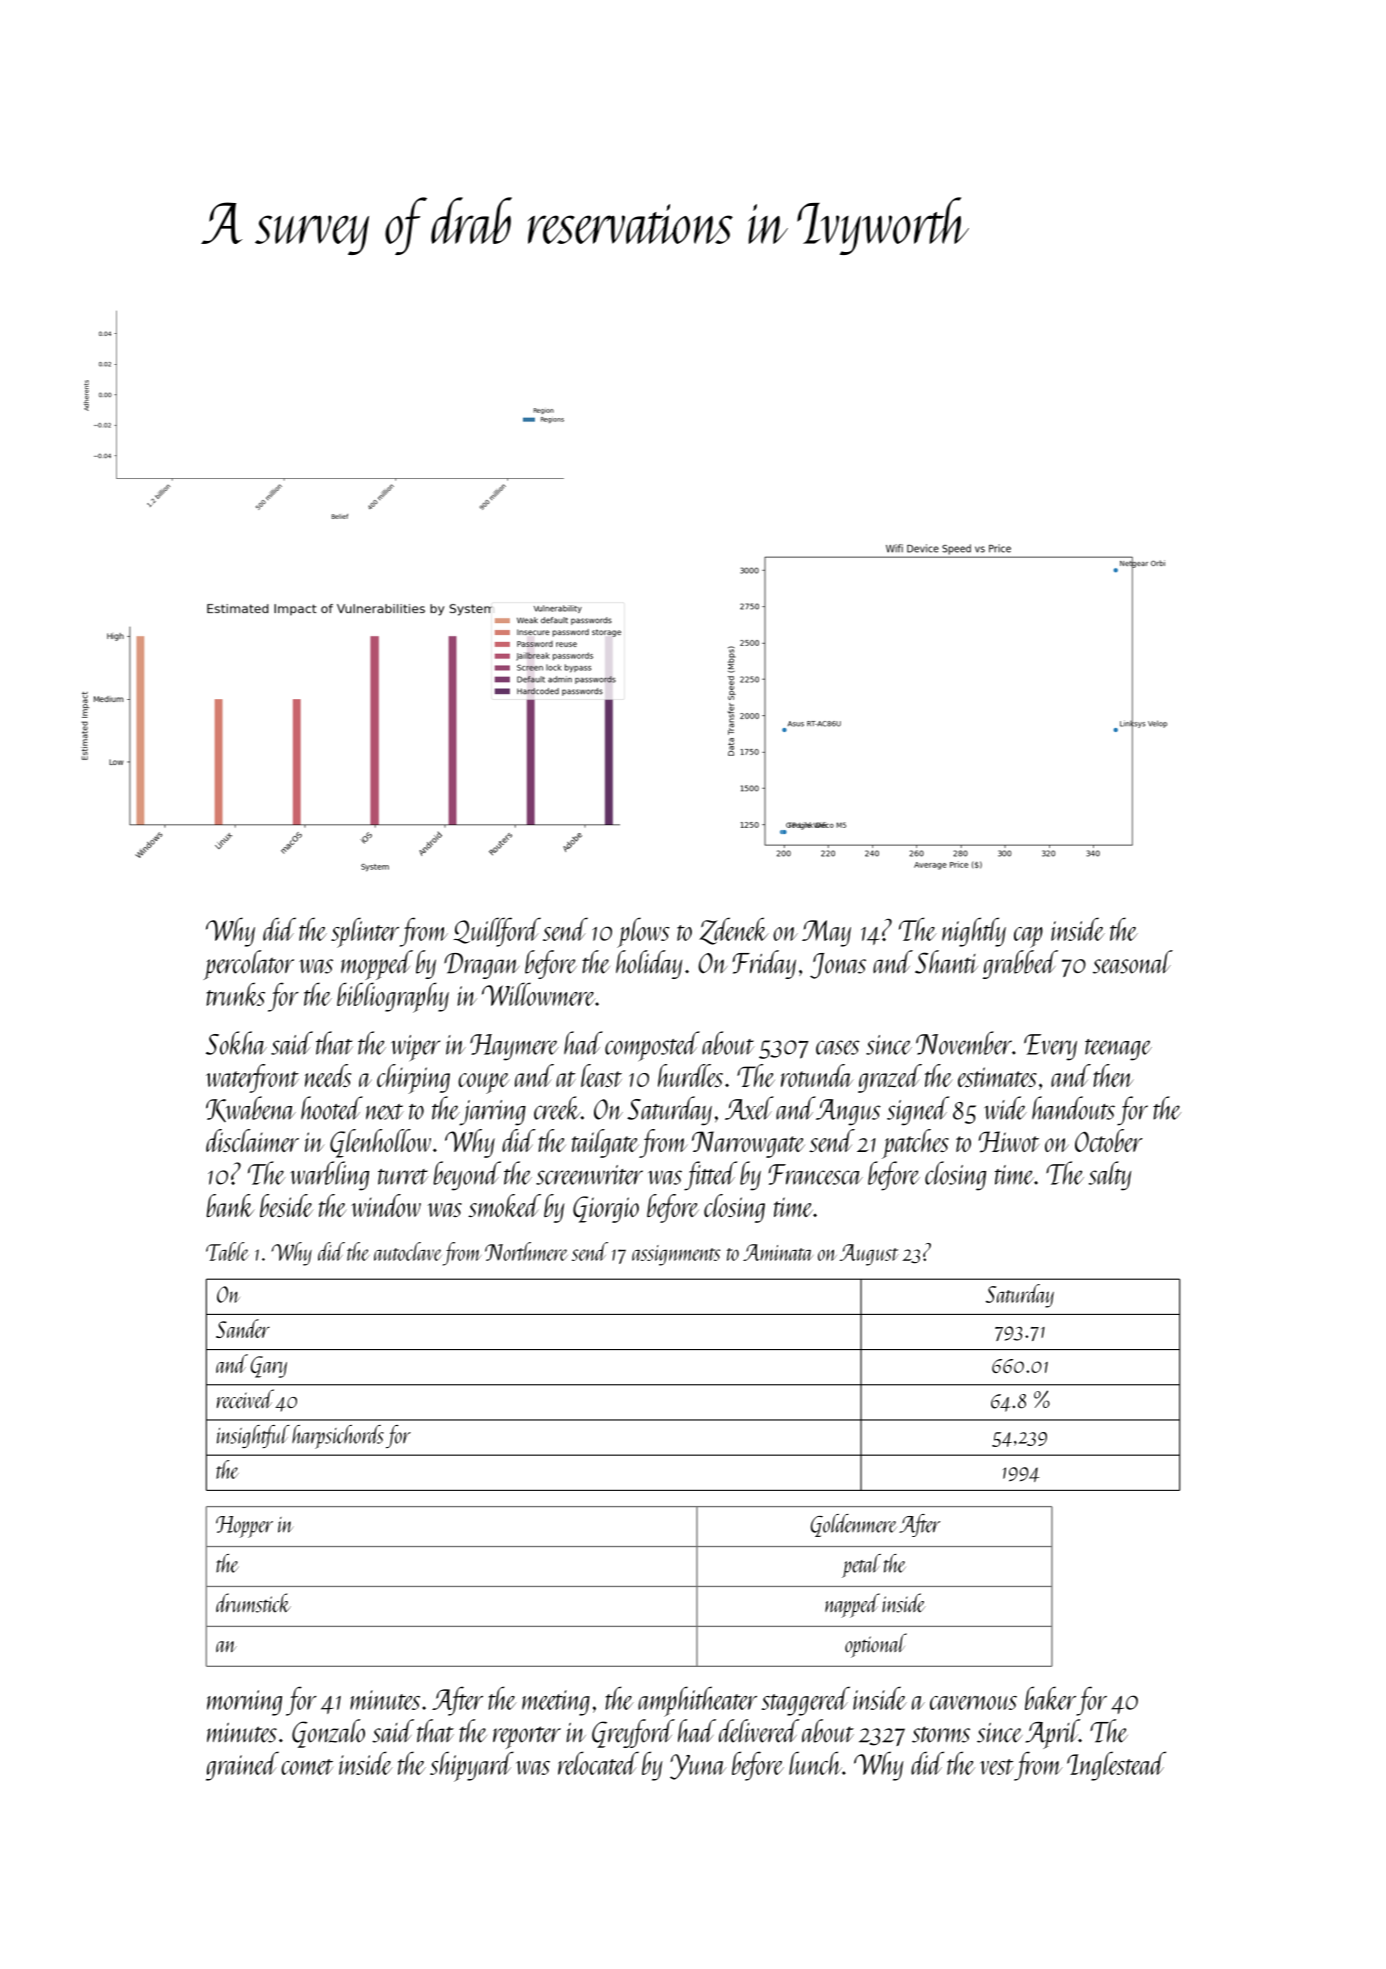 This document has height=1969, width=1386. I want to click on hurdles, so click(690, 1075).
